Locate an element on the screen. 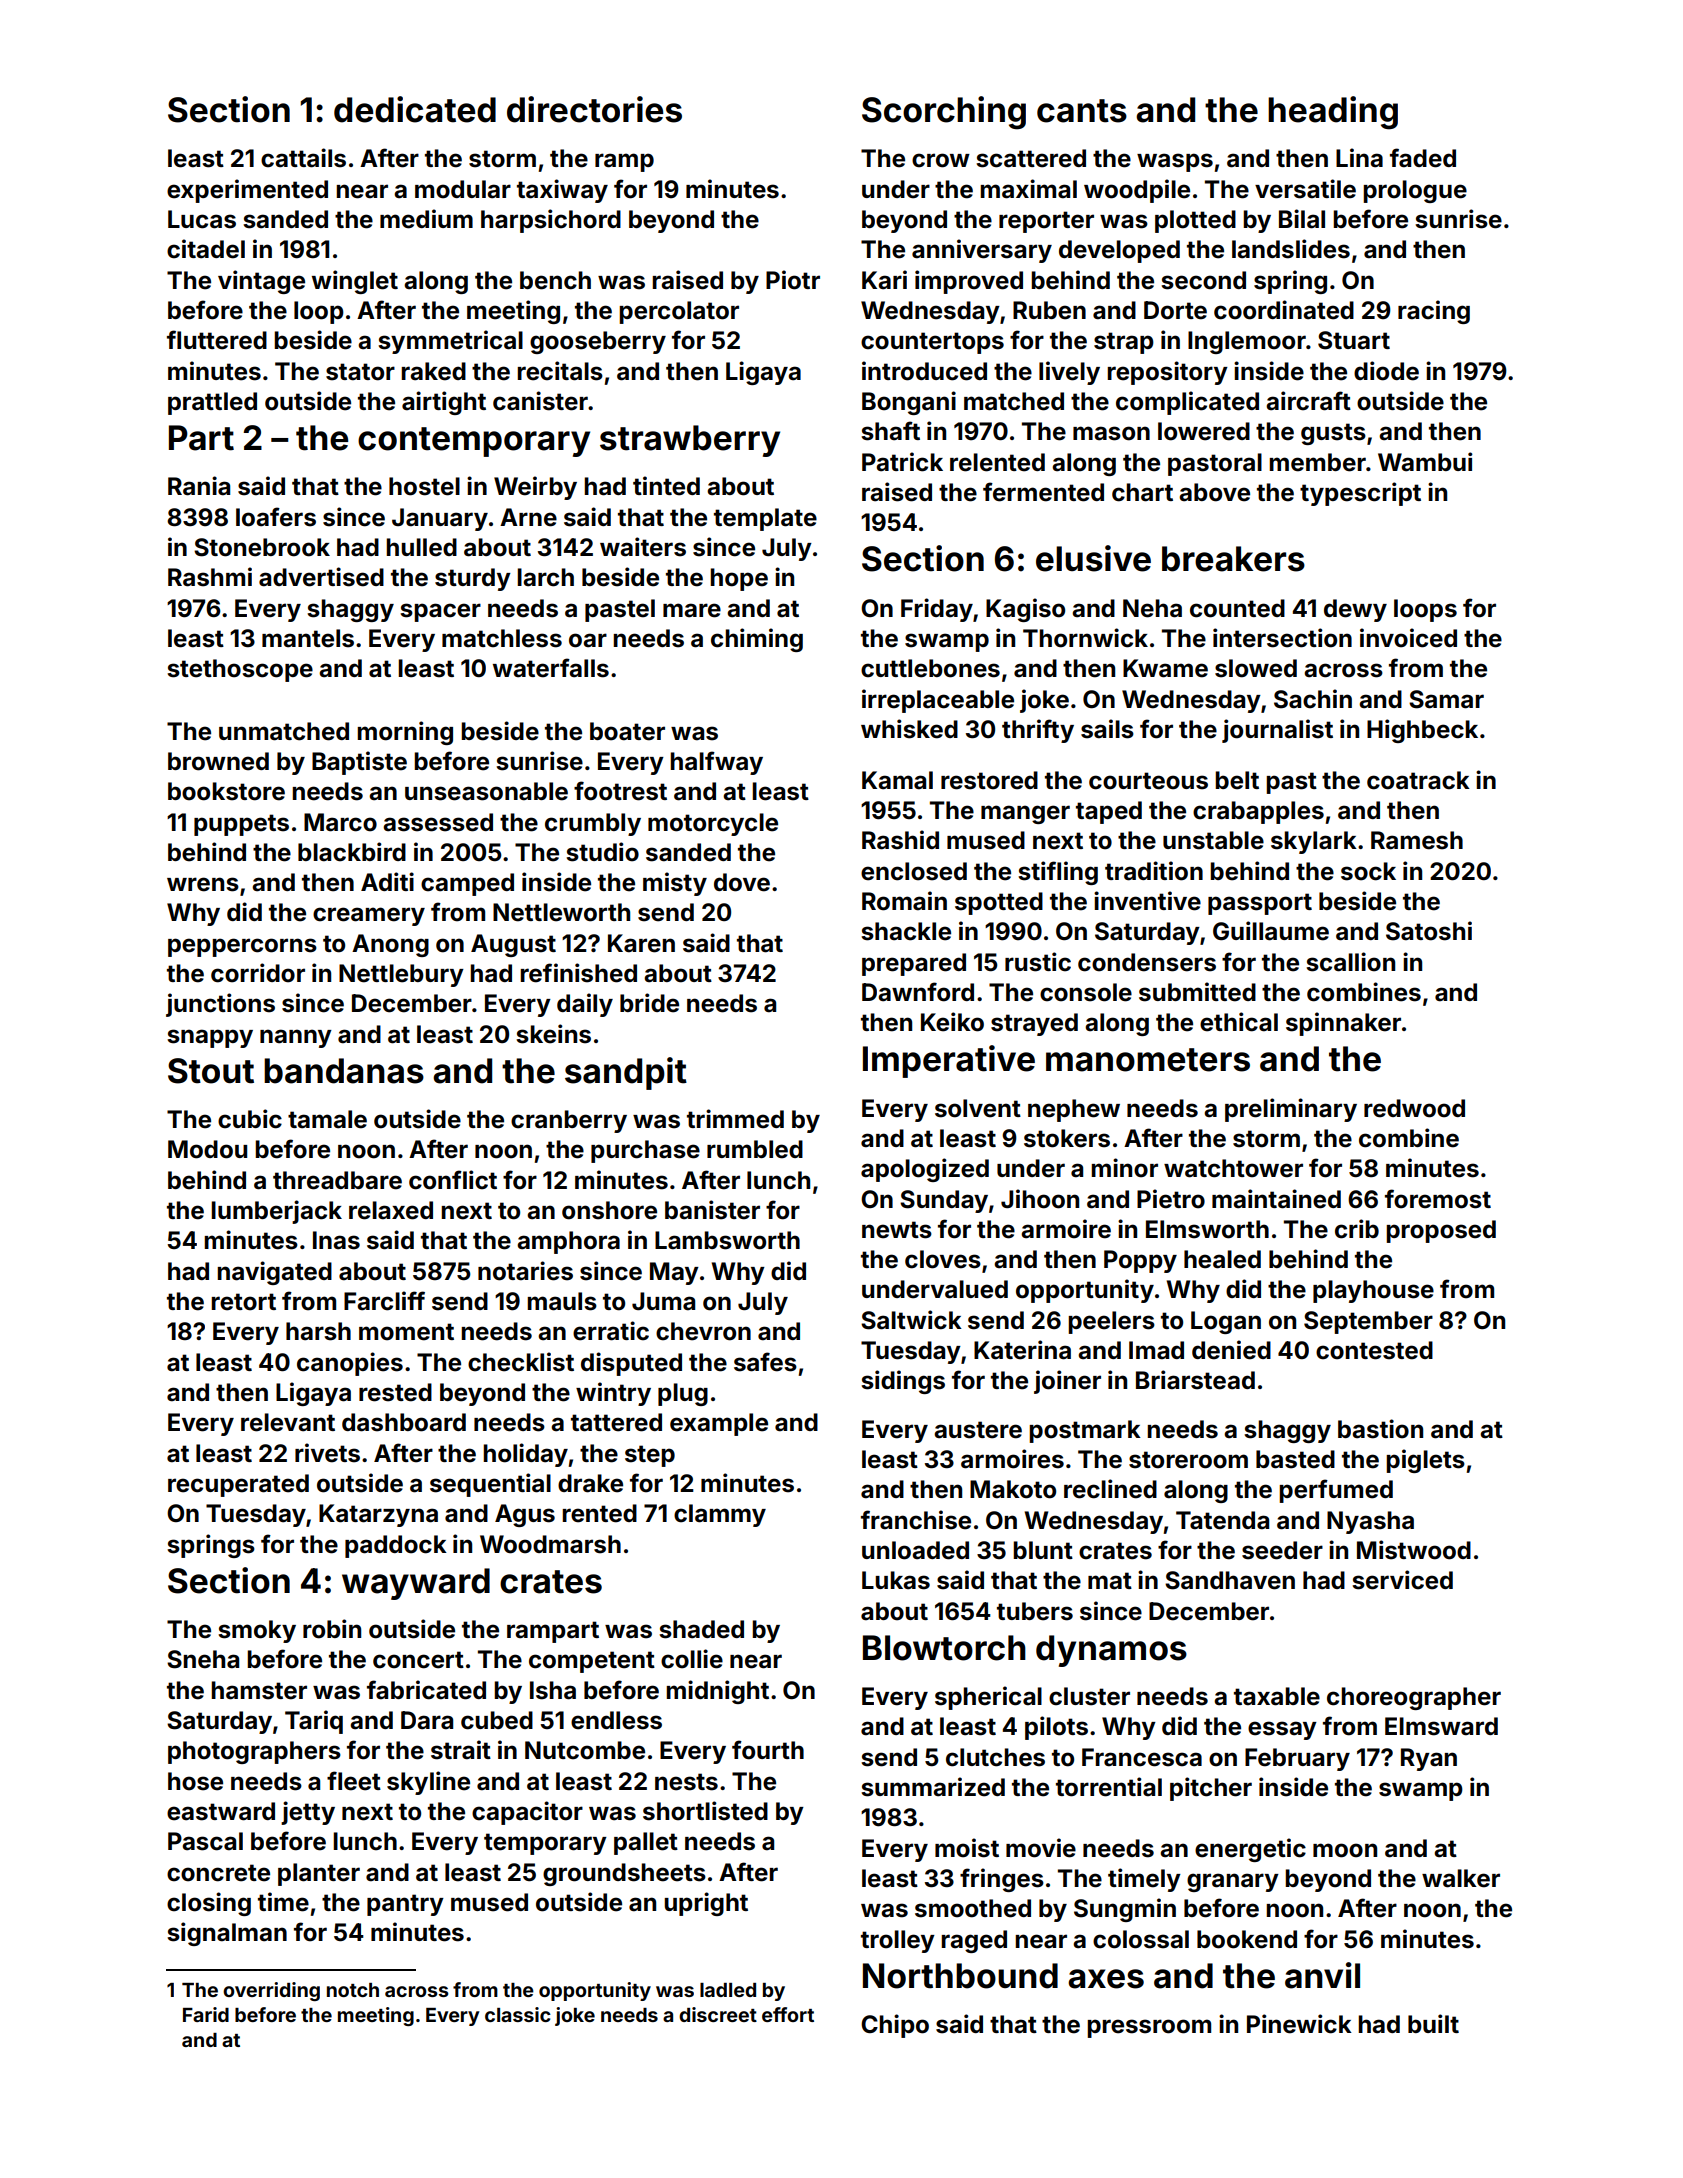 Image resolution: width=1683 pixels, height=2178 pixels. cants is located at coordinates (1082, 111).
